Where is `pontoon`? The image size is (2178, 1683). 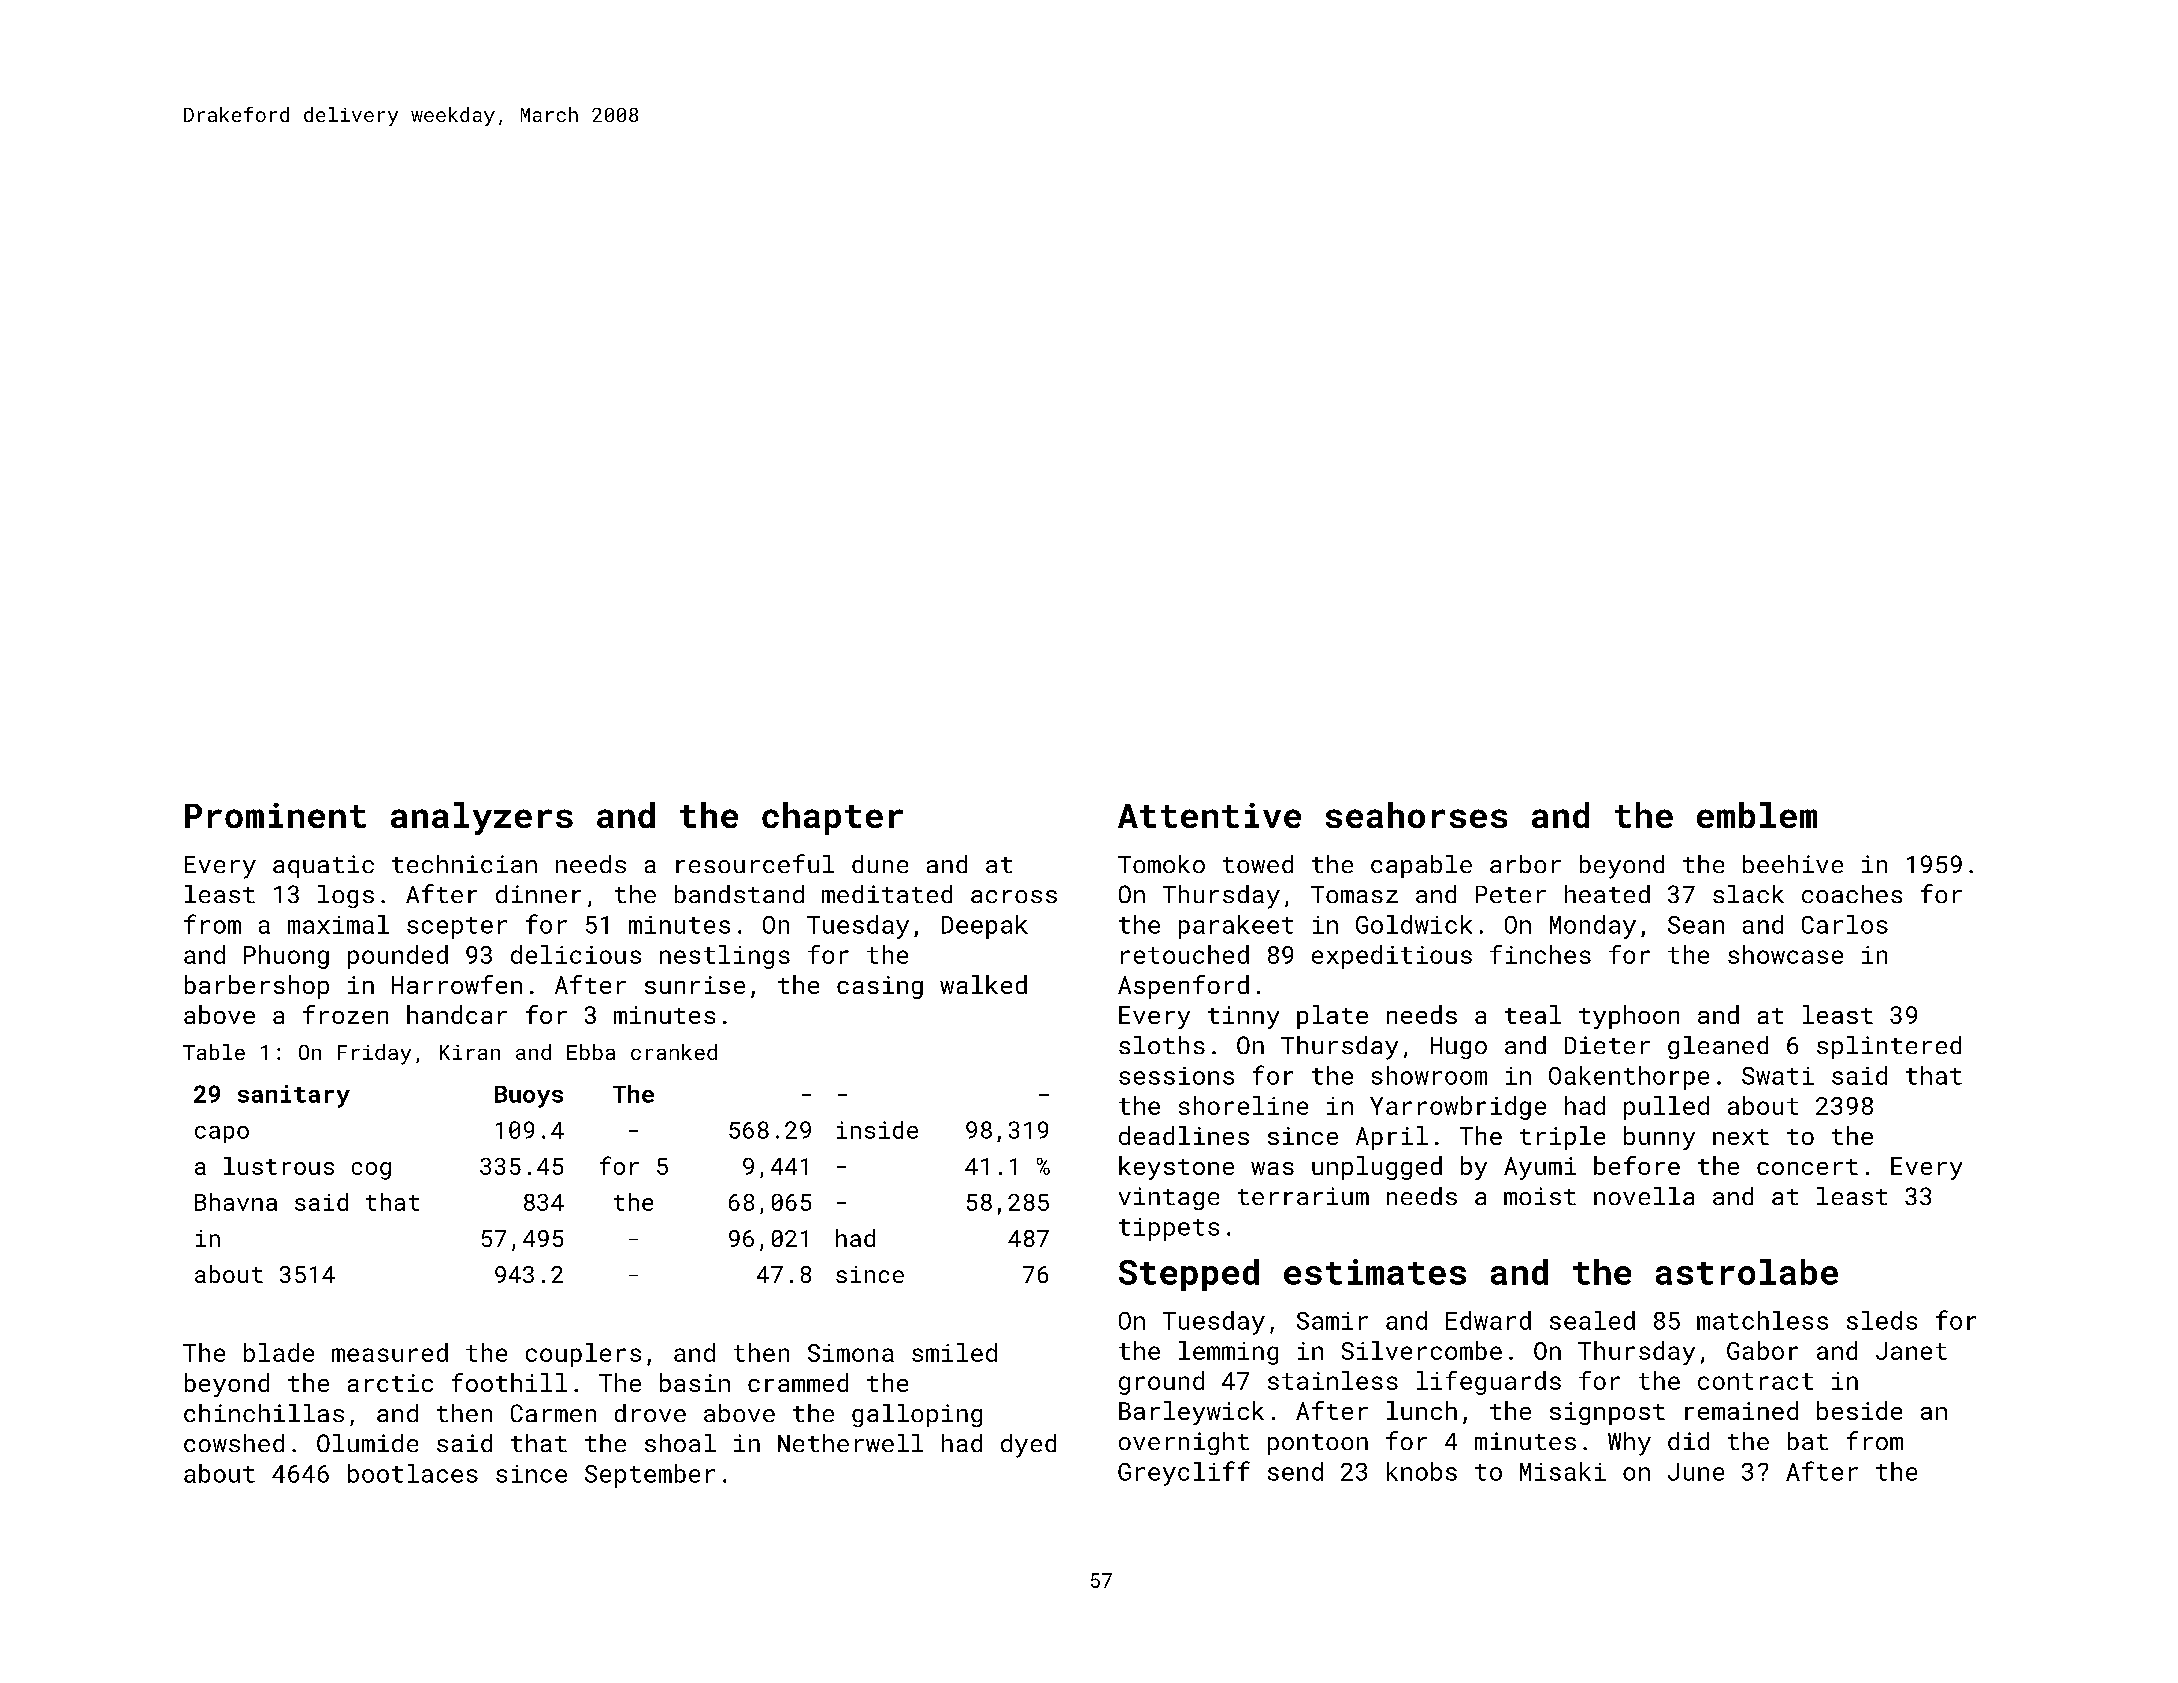 pontoon is located at coordinates (1318, 1444).
